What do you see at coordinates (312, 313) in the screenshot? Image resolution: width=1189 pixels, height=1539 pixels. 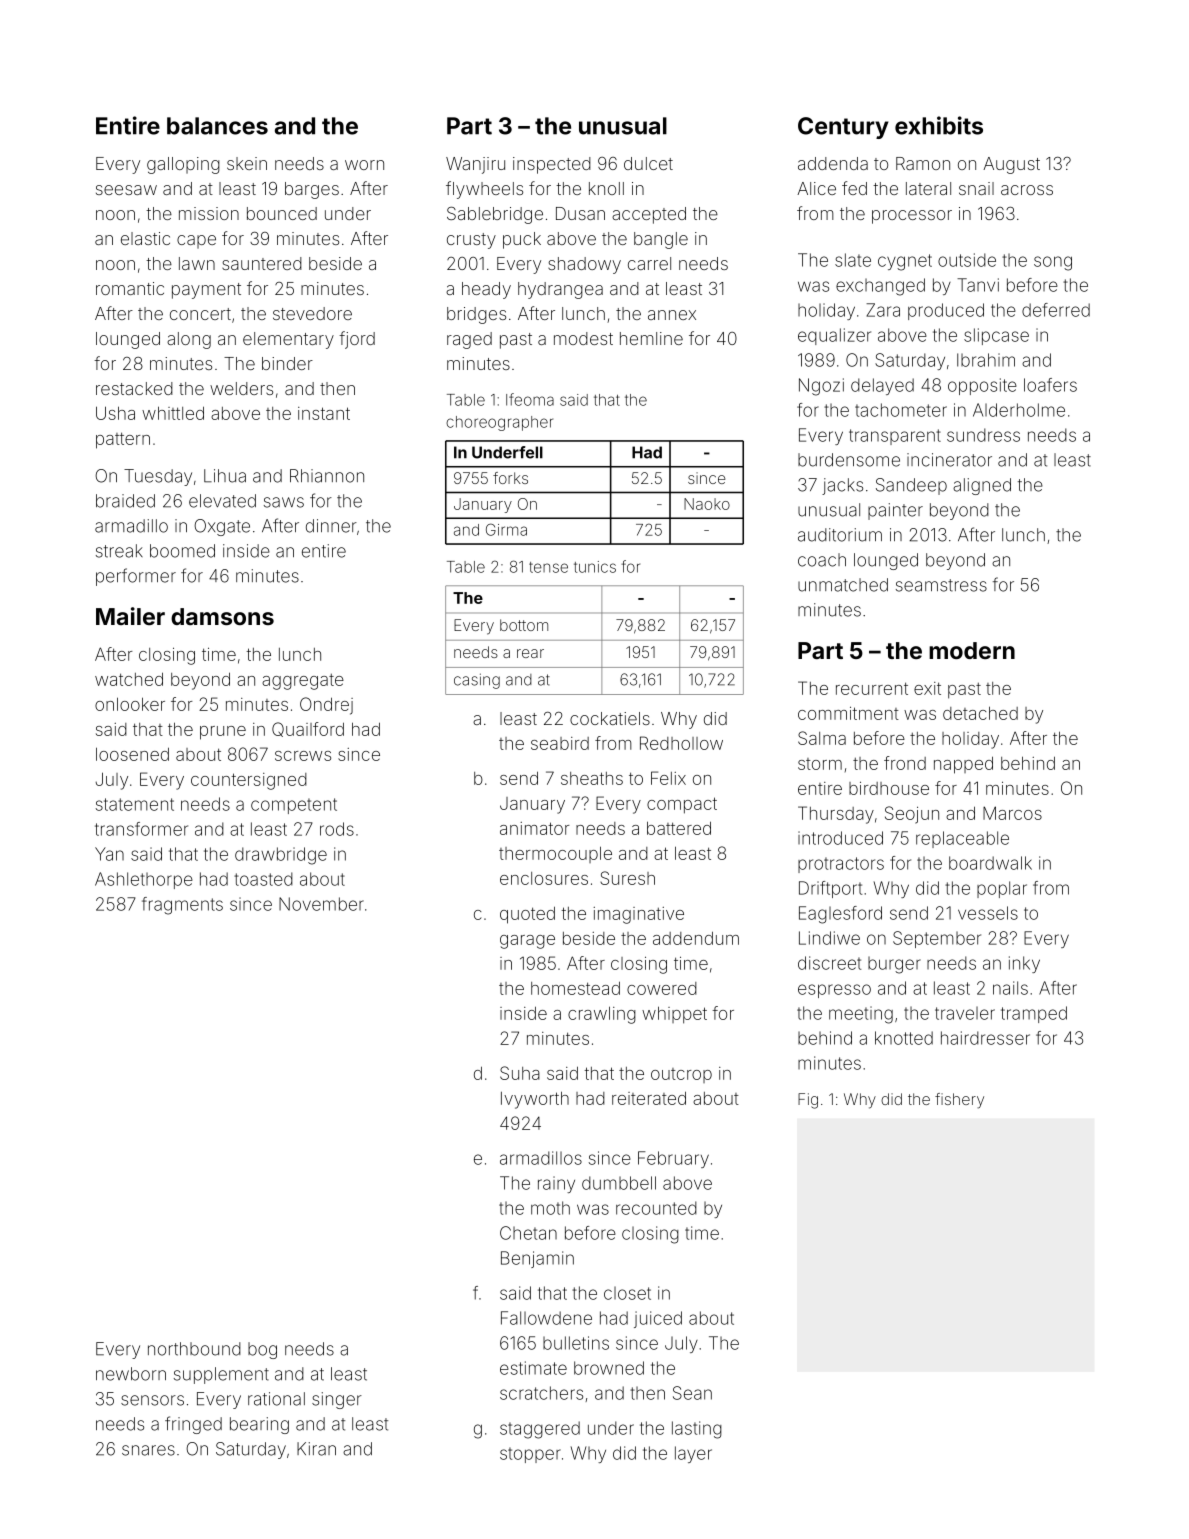 I see `stevedore` at bounding box center [312, 313].
